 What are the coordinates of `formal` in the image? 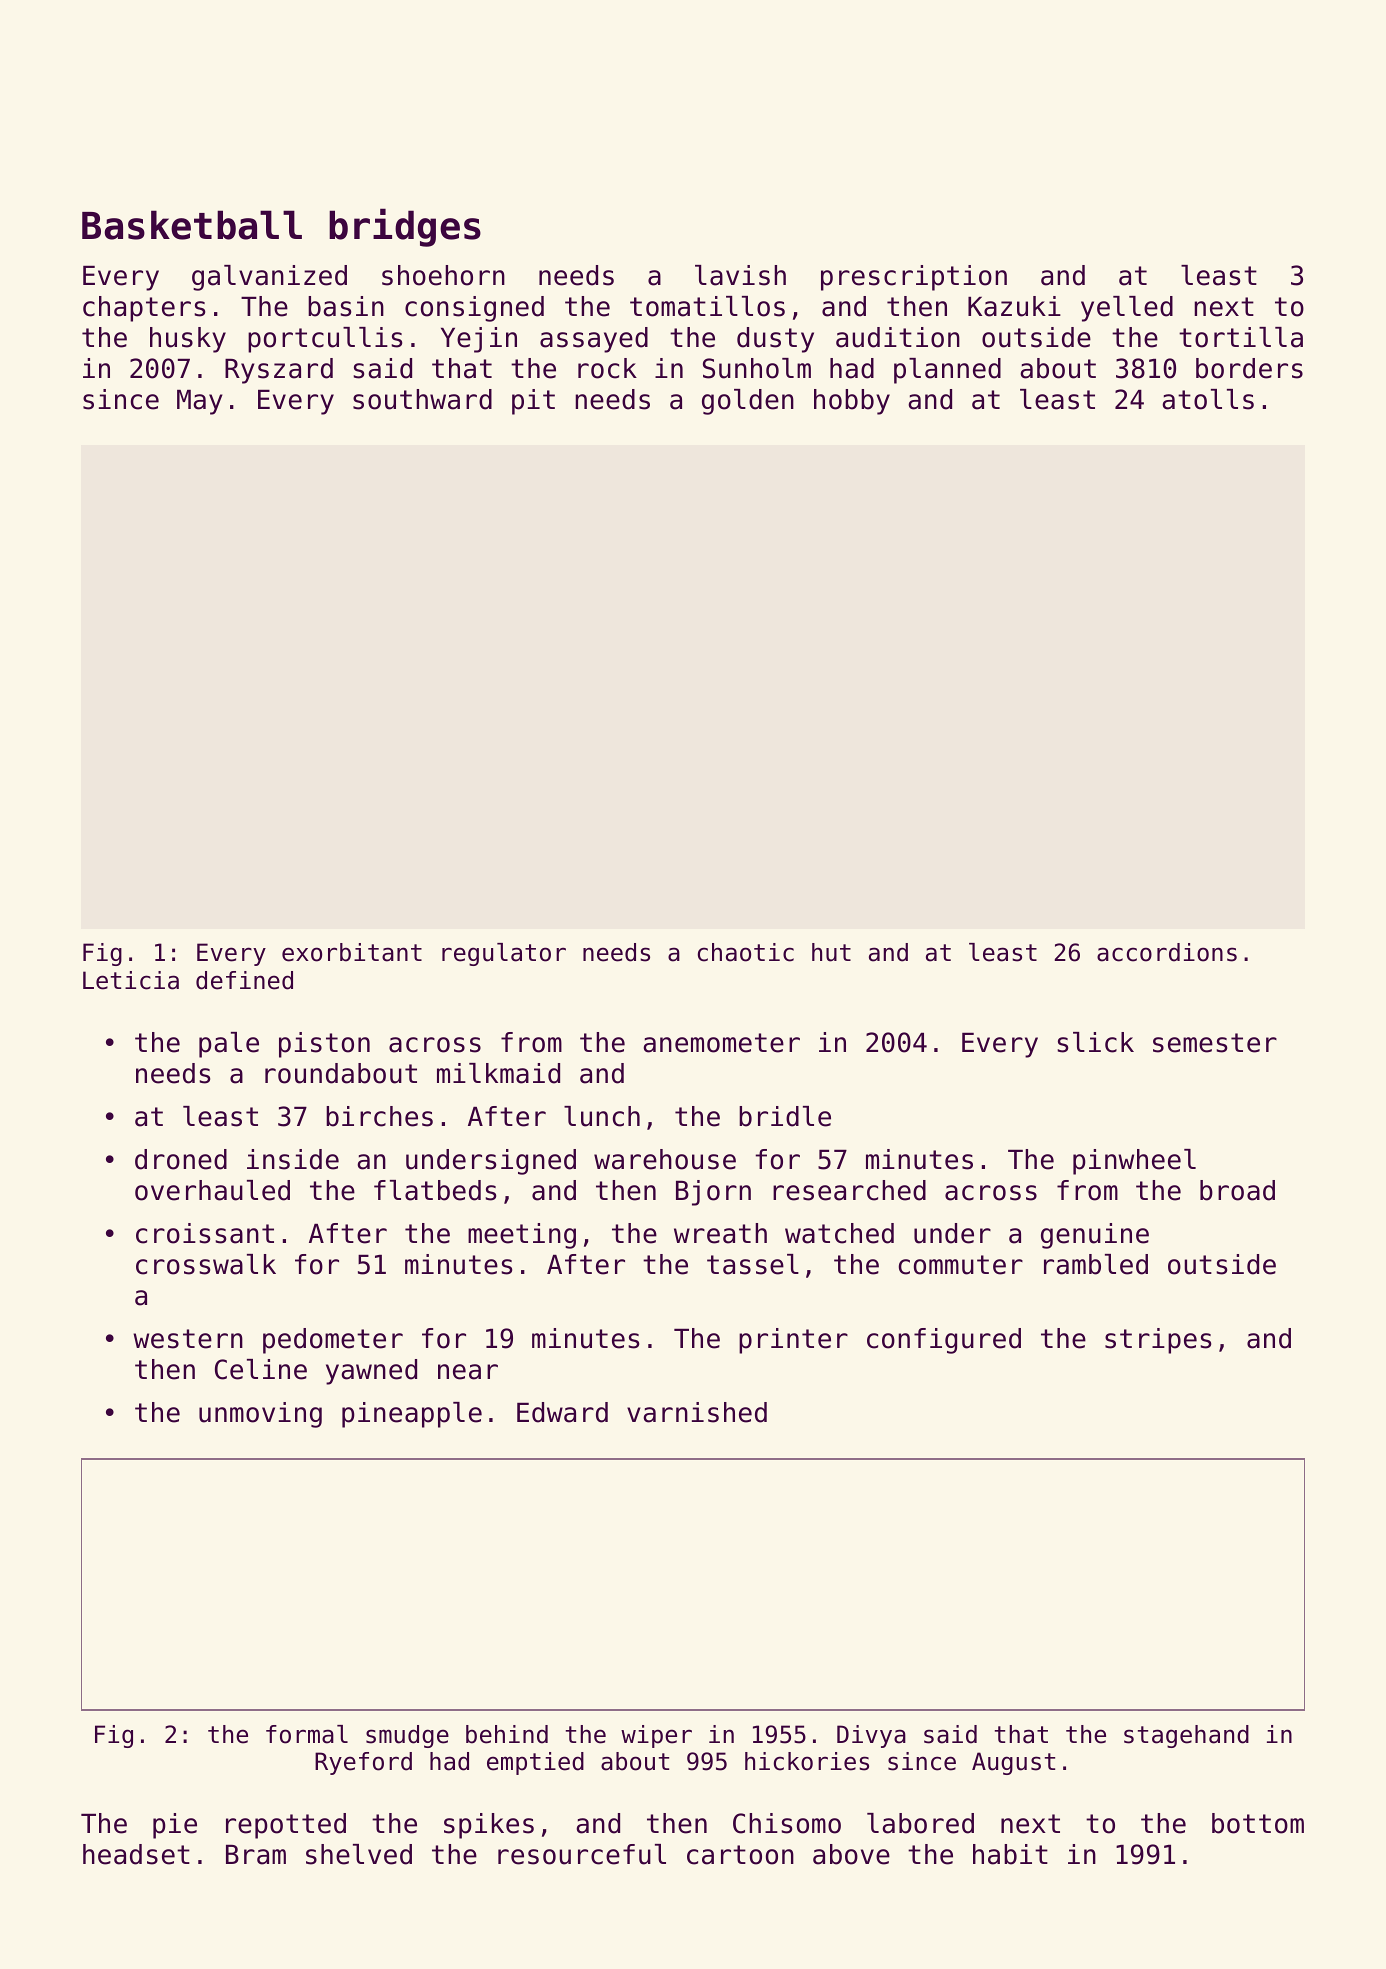 It's located at (307, 1734).
